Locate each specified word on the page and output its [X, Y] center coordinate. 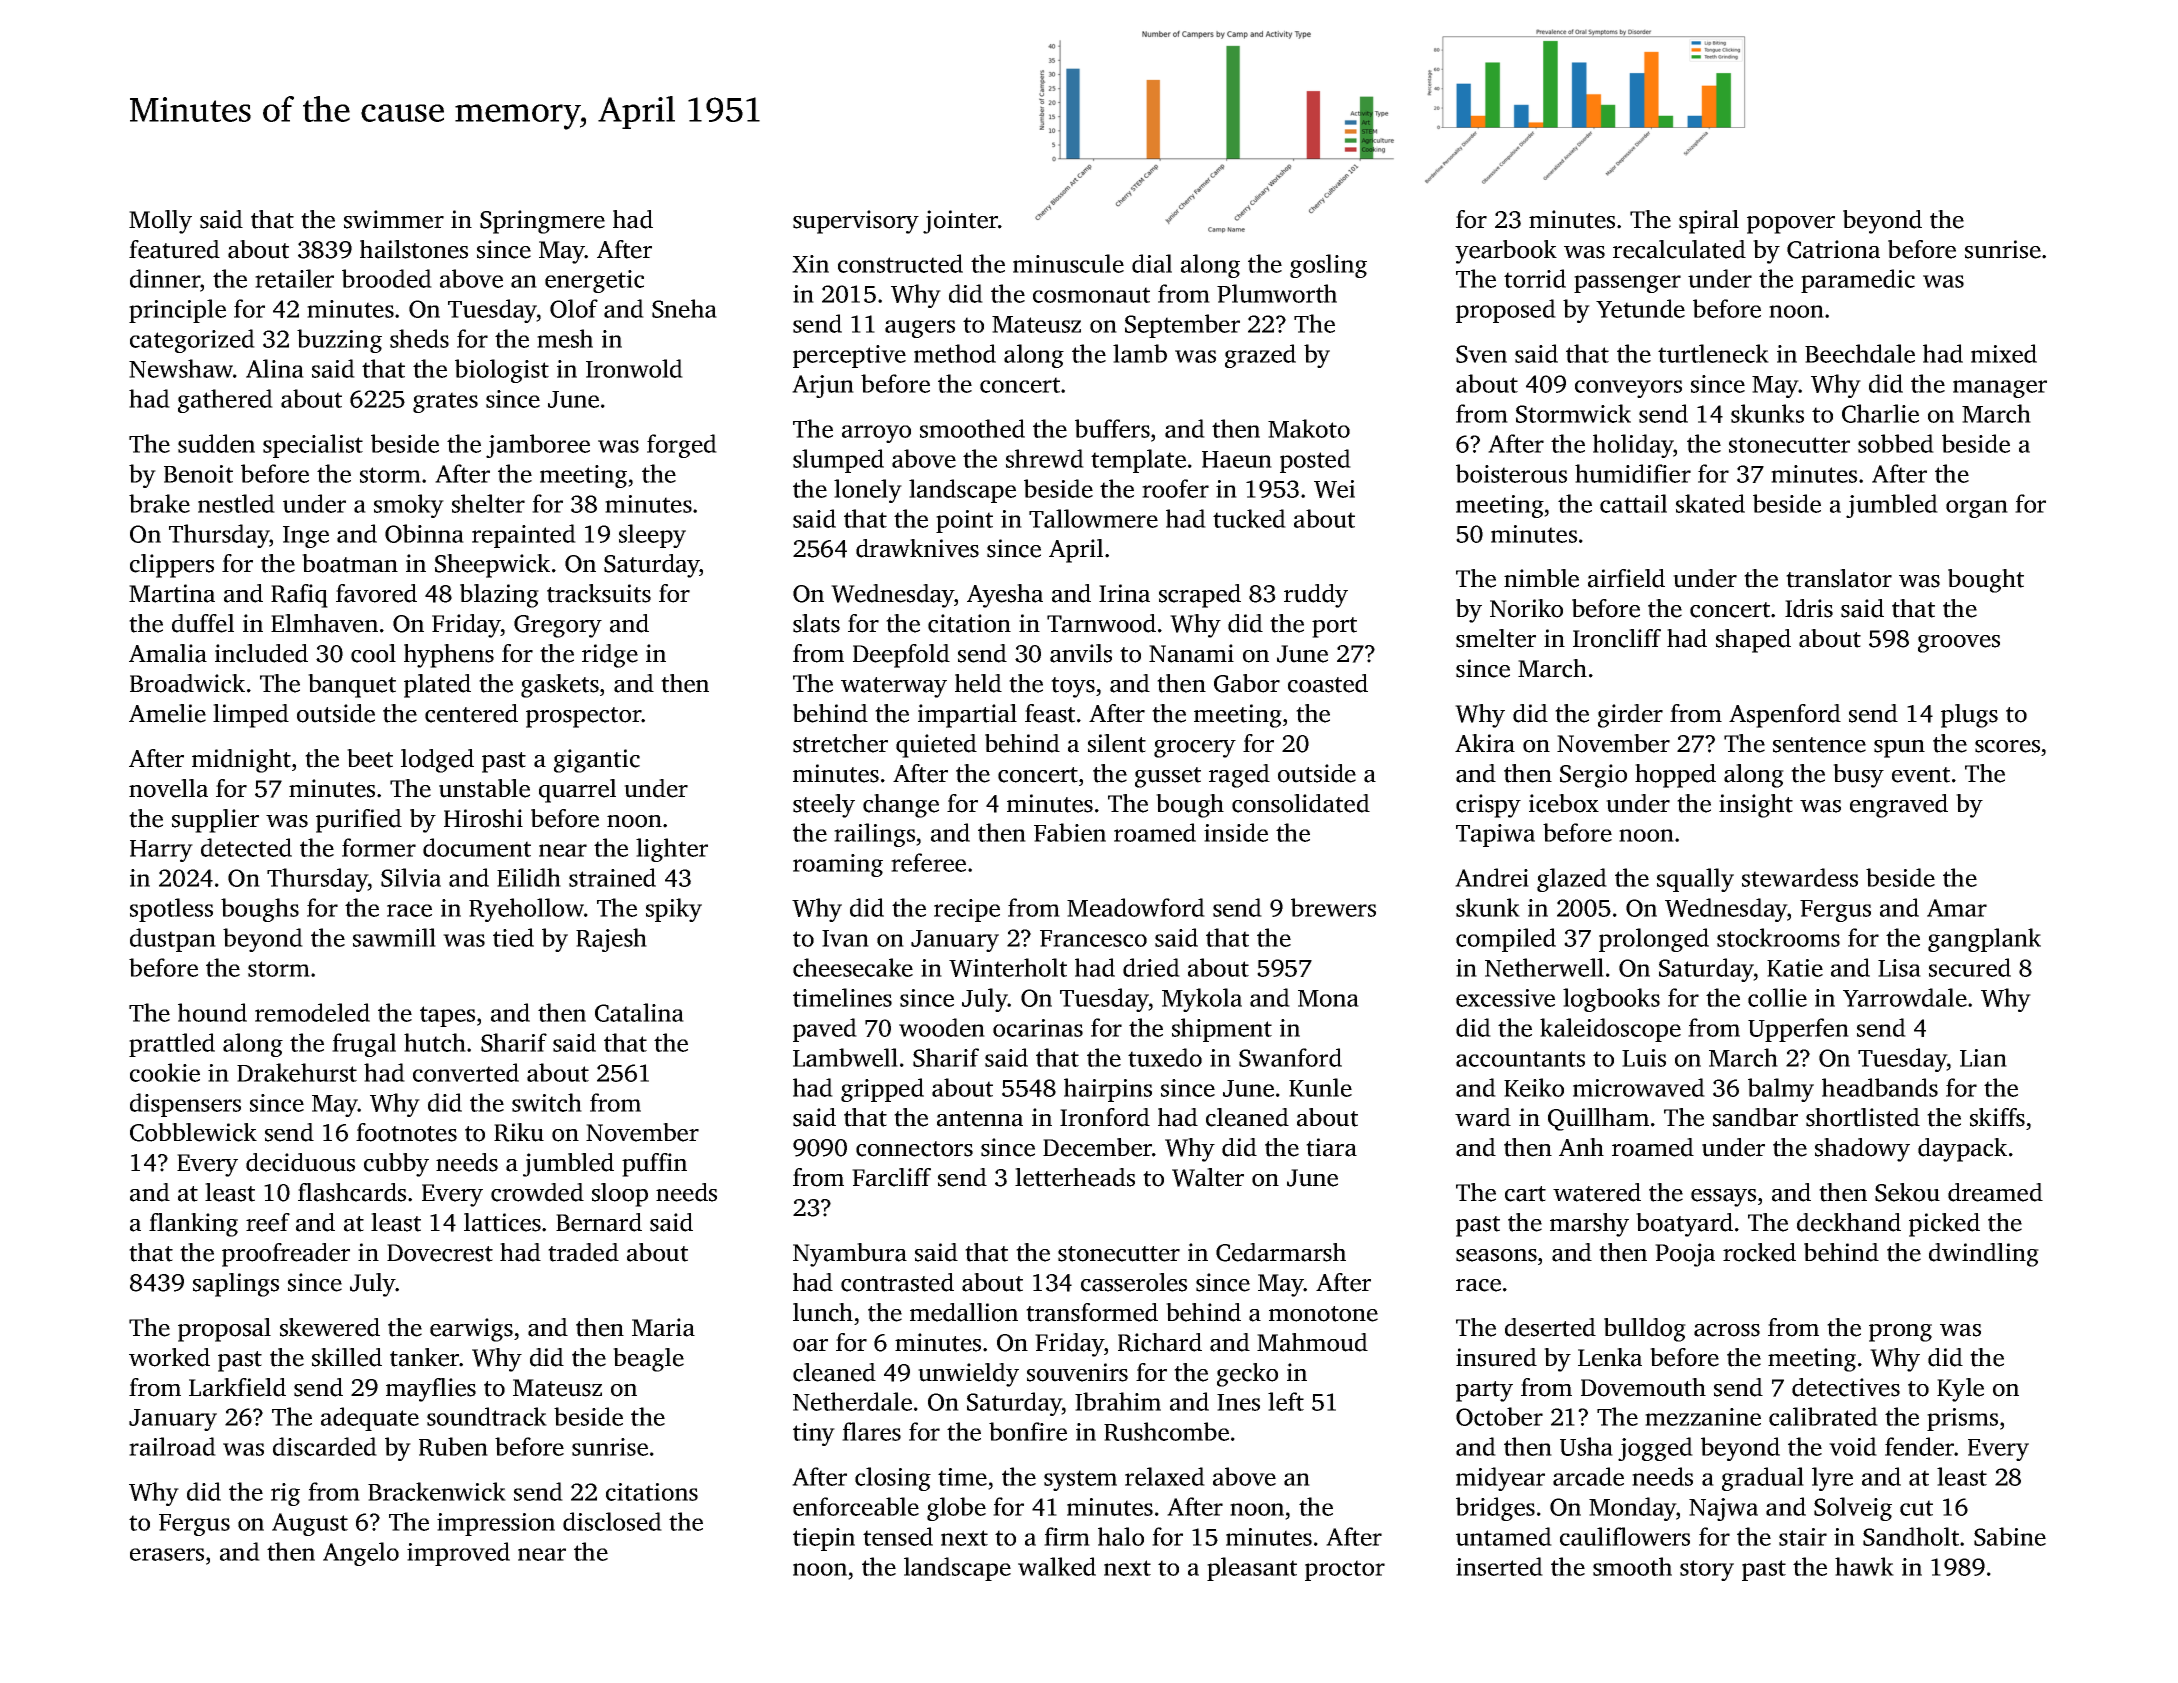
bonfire [1028, 1431]
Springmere [542, 222]
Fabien [1070, 832]
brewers [1333, 907]
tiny [814, 1434]
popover [1791, 225]
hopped [1675, 776]
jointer [960, 222]
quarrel [577, 791]
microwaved [1639, 1087]
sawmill [394, 937]
